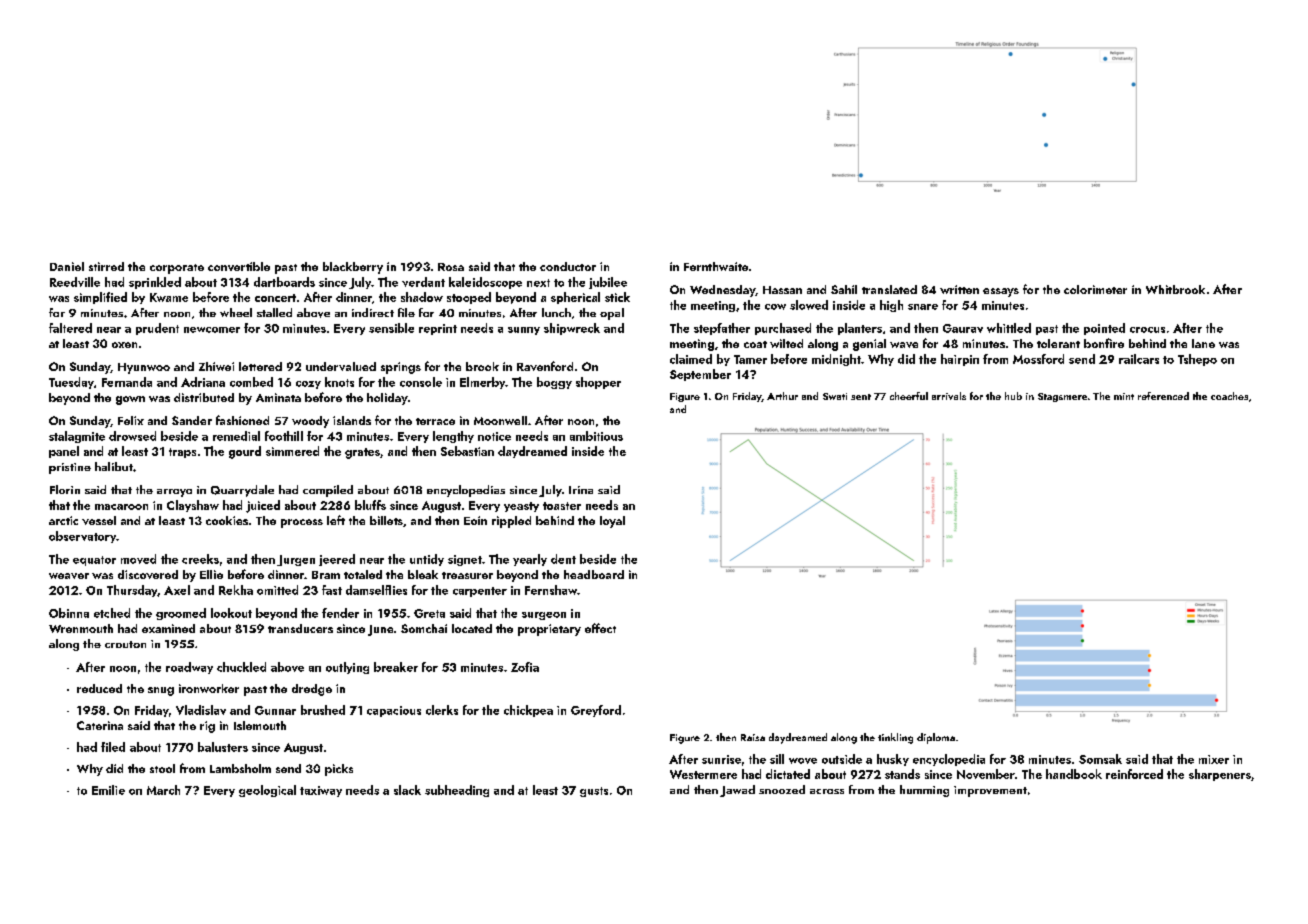  Describe the element at coordinates (990, 791) in the screenshot. I see `improvement` at that location.
